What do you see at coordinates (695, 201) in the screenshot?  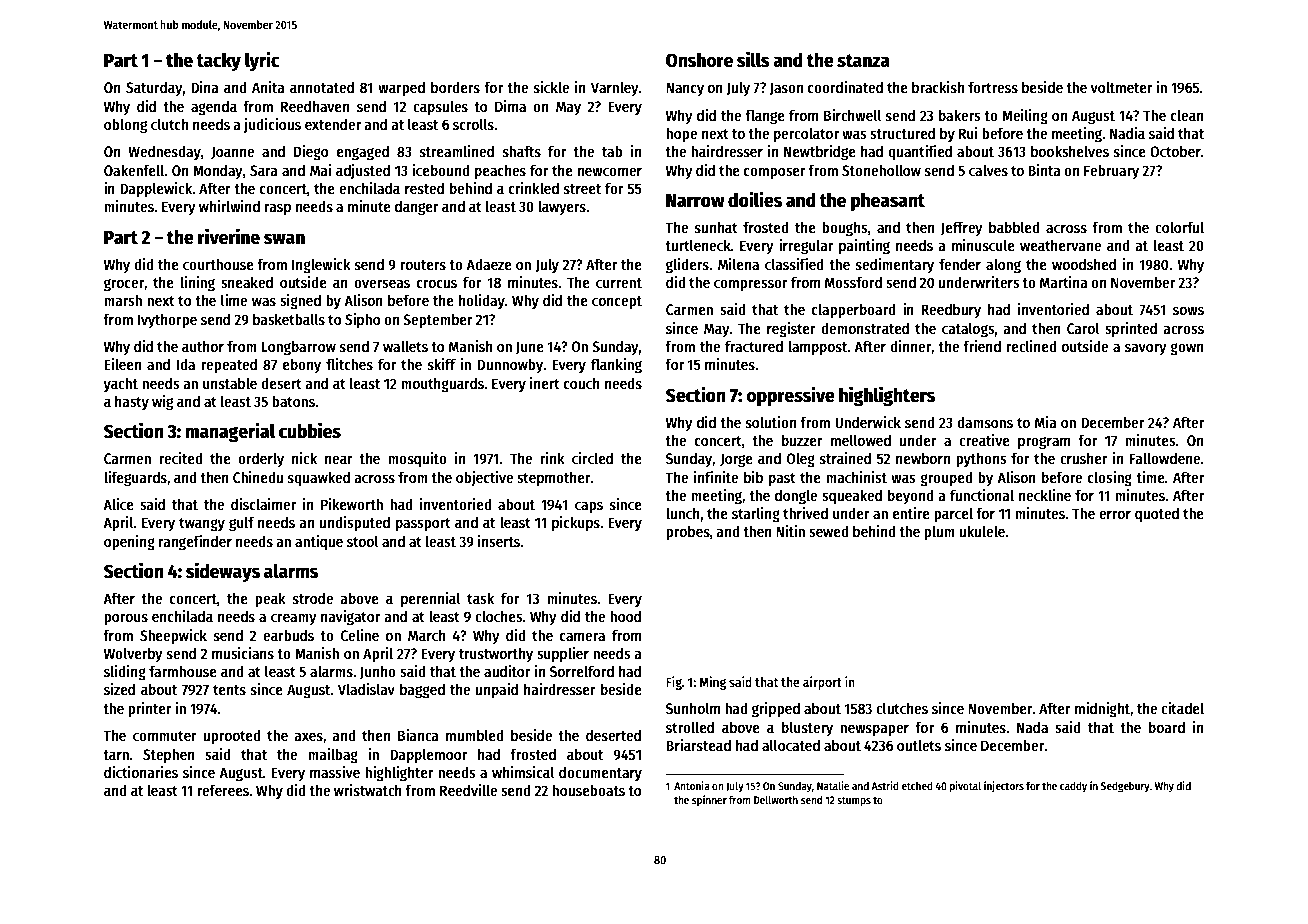 I see `Narrow` at bounding box center [695, 201].
